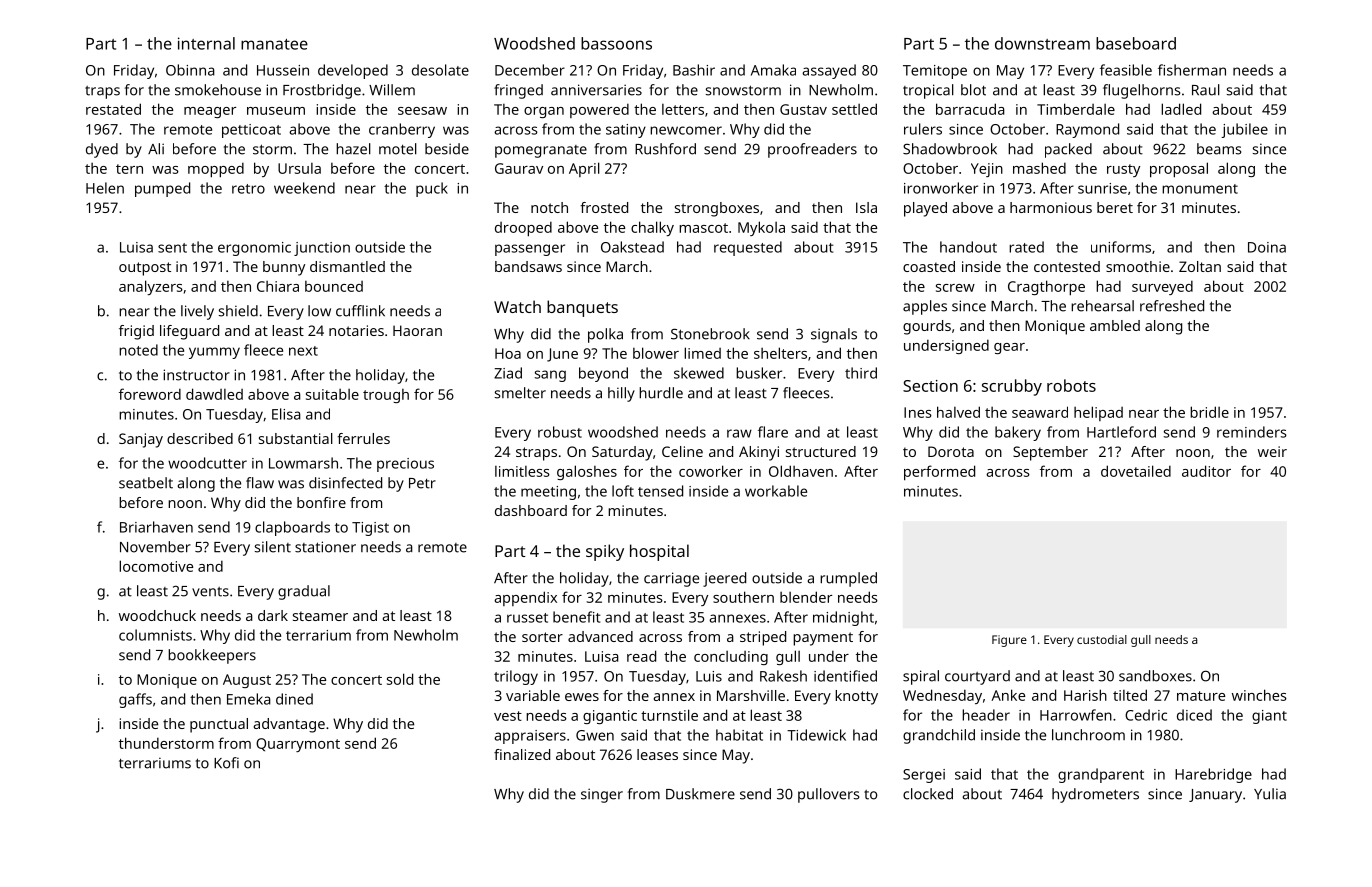 This screenshot has height=887, width=1372. Describe the element at coordinates (542, 637) in the screenshot. I see `sorter` at that location.
